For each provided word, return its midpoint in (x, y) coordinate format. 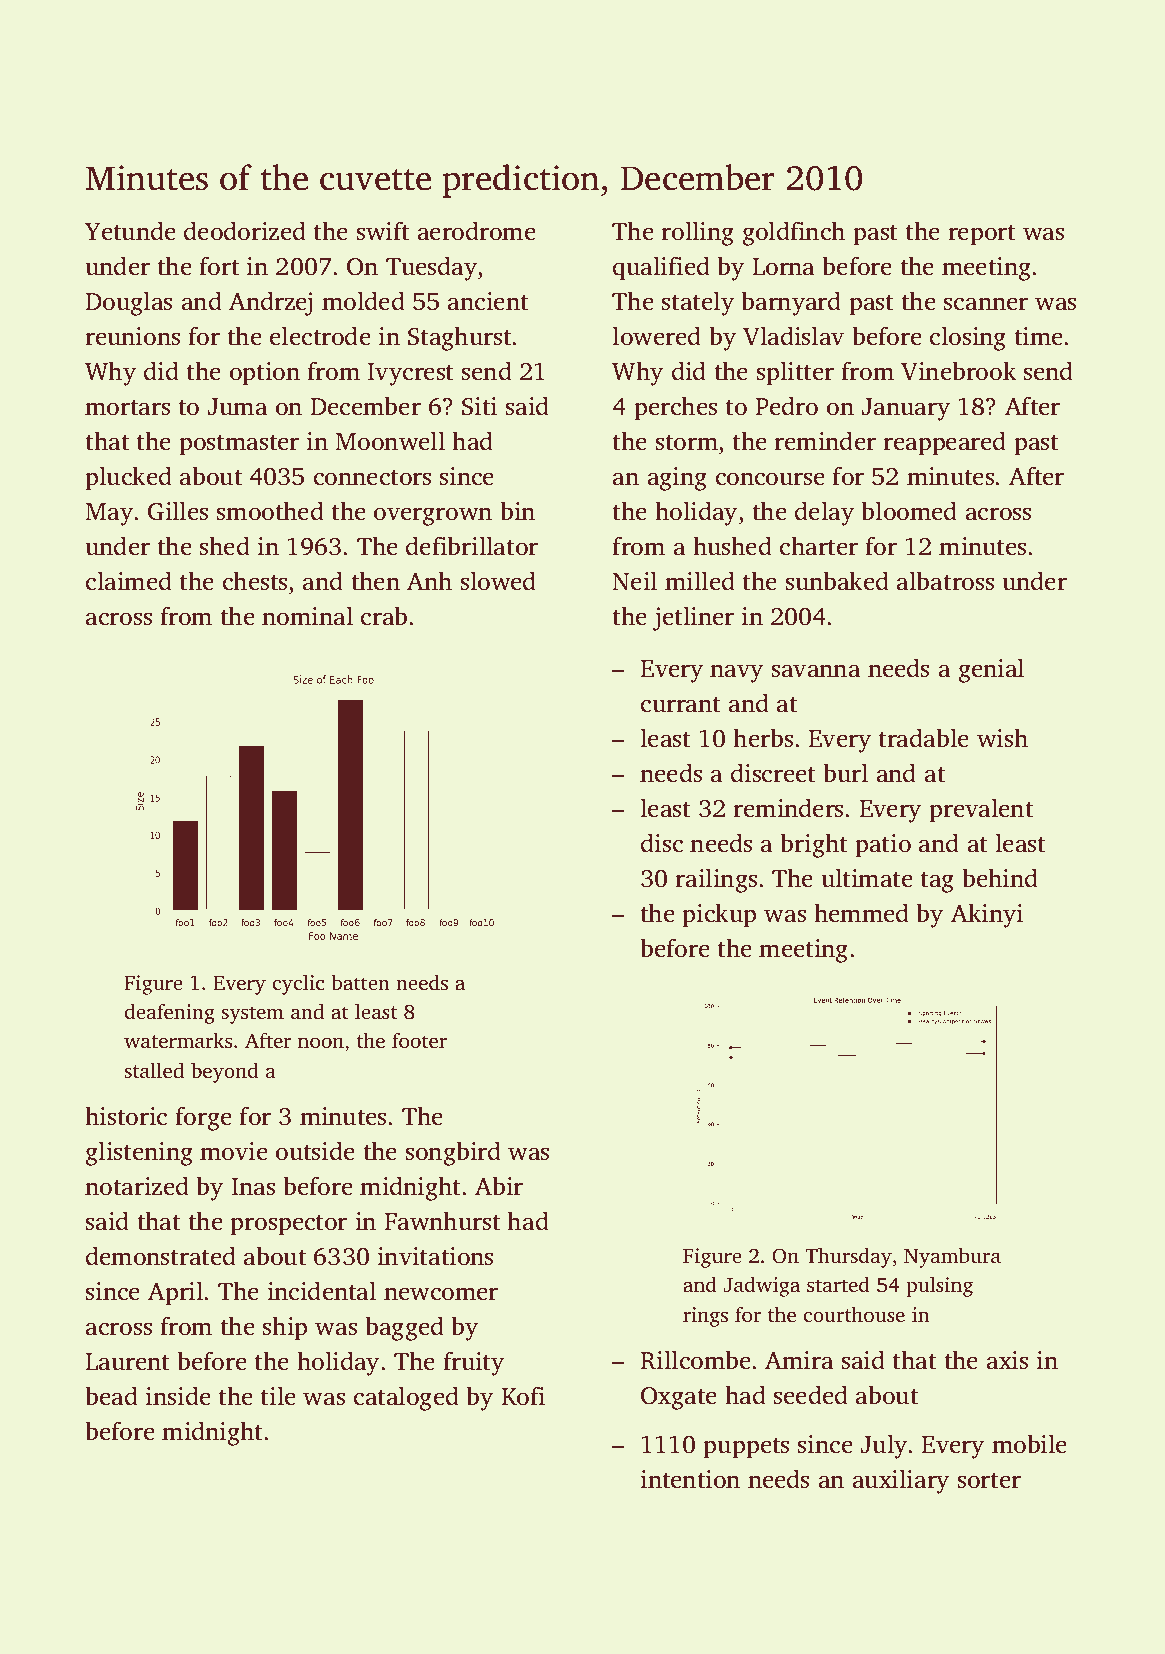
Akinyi (987, 915)
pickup (719, 915)
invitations (435, 1256)
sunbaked (837, 581)
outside (315, 1151)
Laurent (127, 1362)
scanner (986, 304)
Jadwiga (762, 1286)
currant (680, 705)
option (265, 374)
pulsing (939, 1286)
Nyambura (952, 1257)
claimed (129, 581)
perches (675, 408)
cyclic (299, 984)
